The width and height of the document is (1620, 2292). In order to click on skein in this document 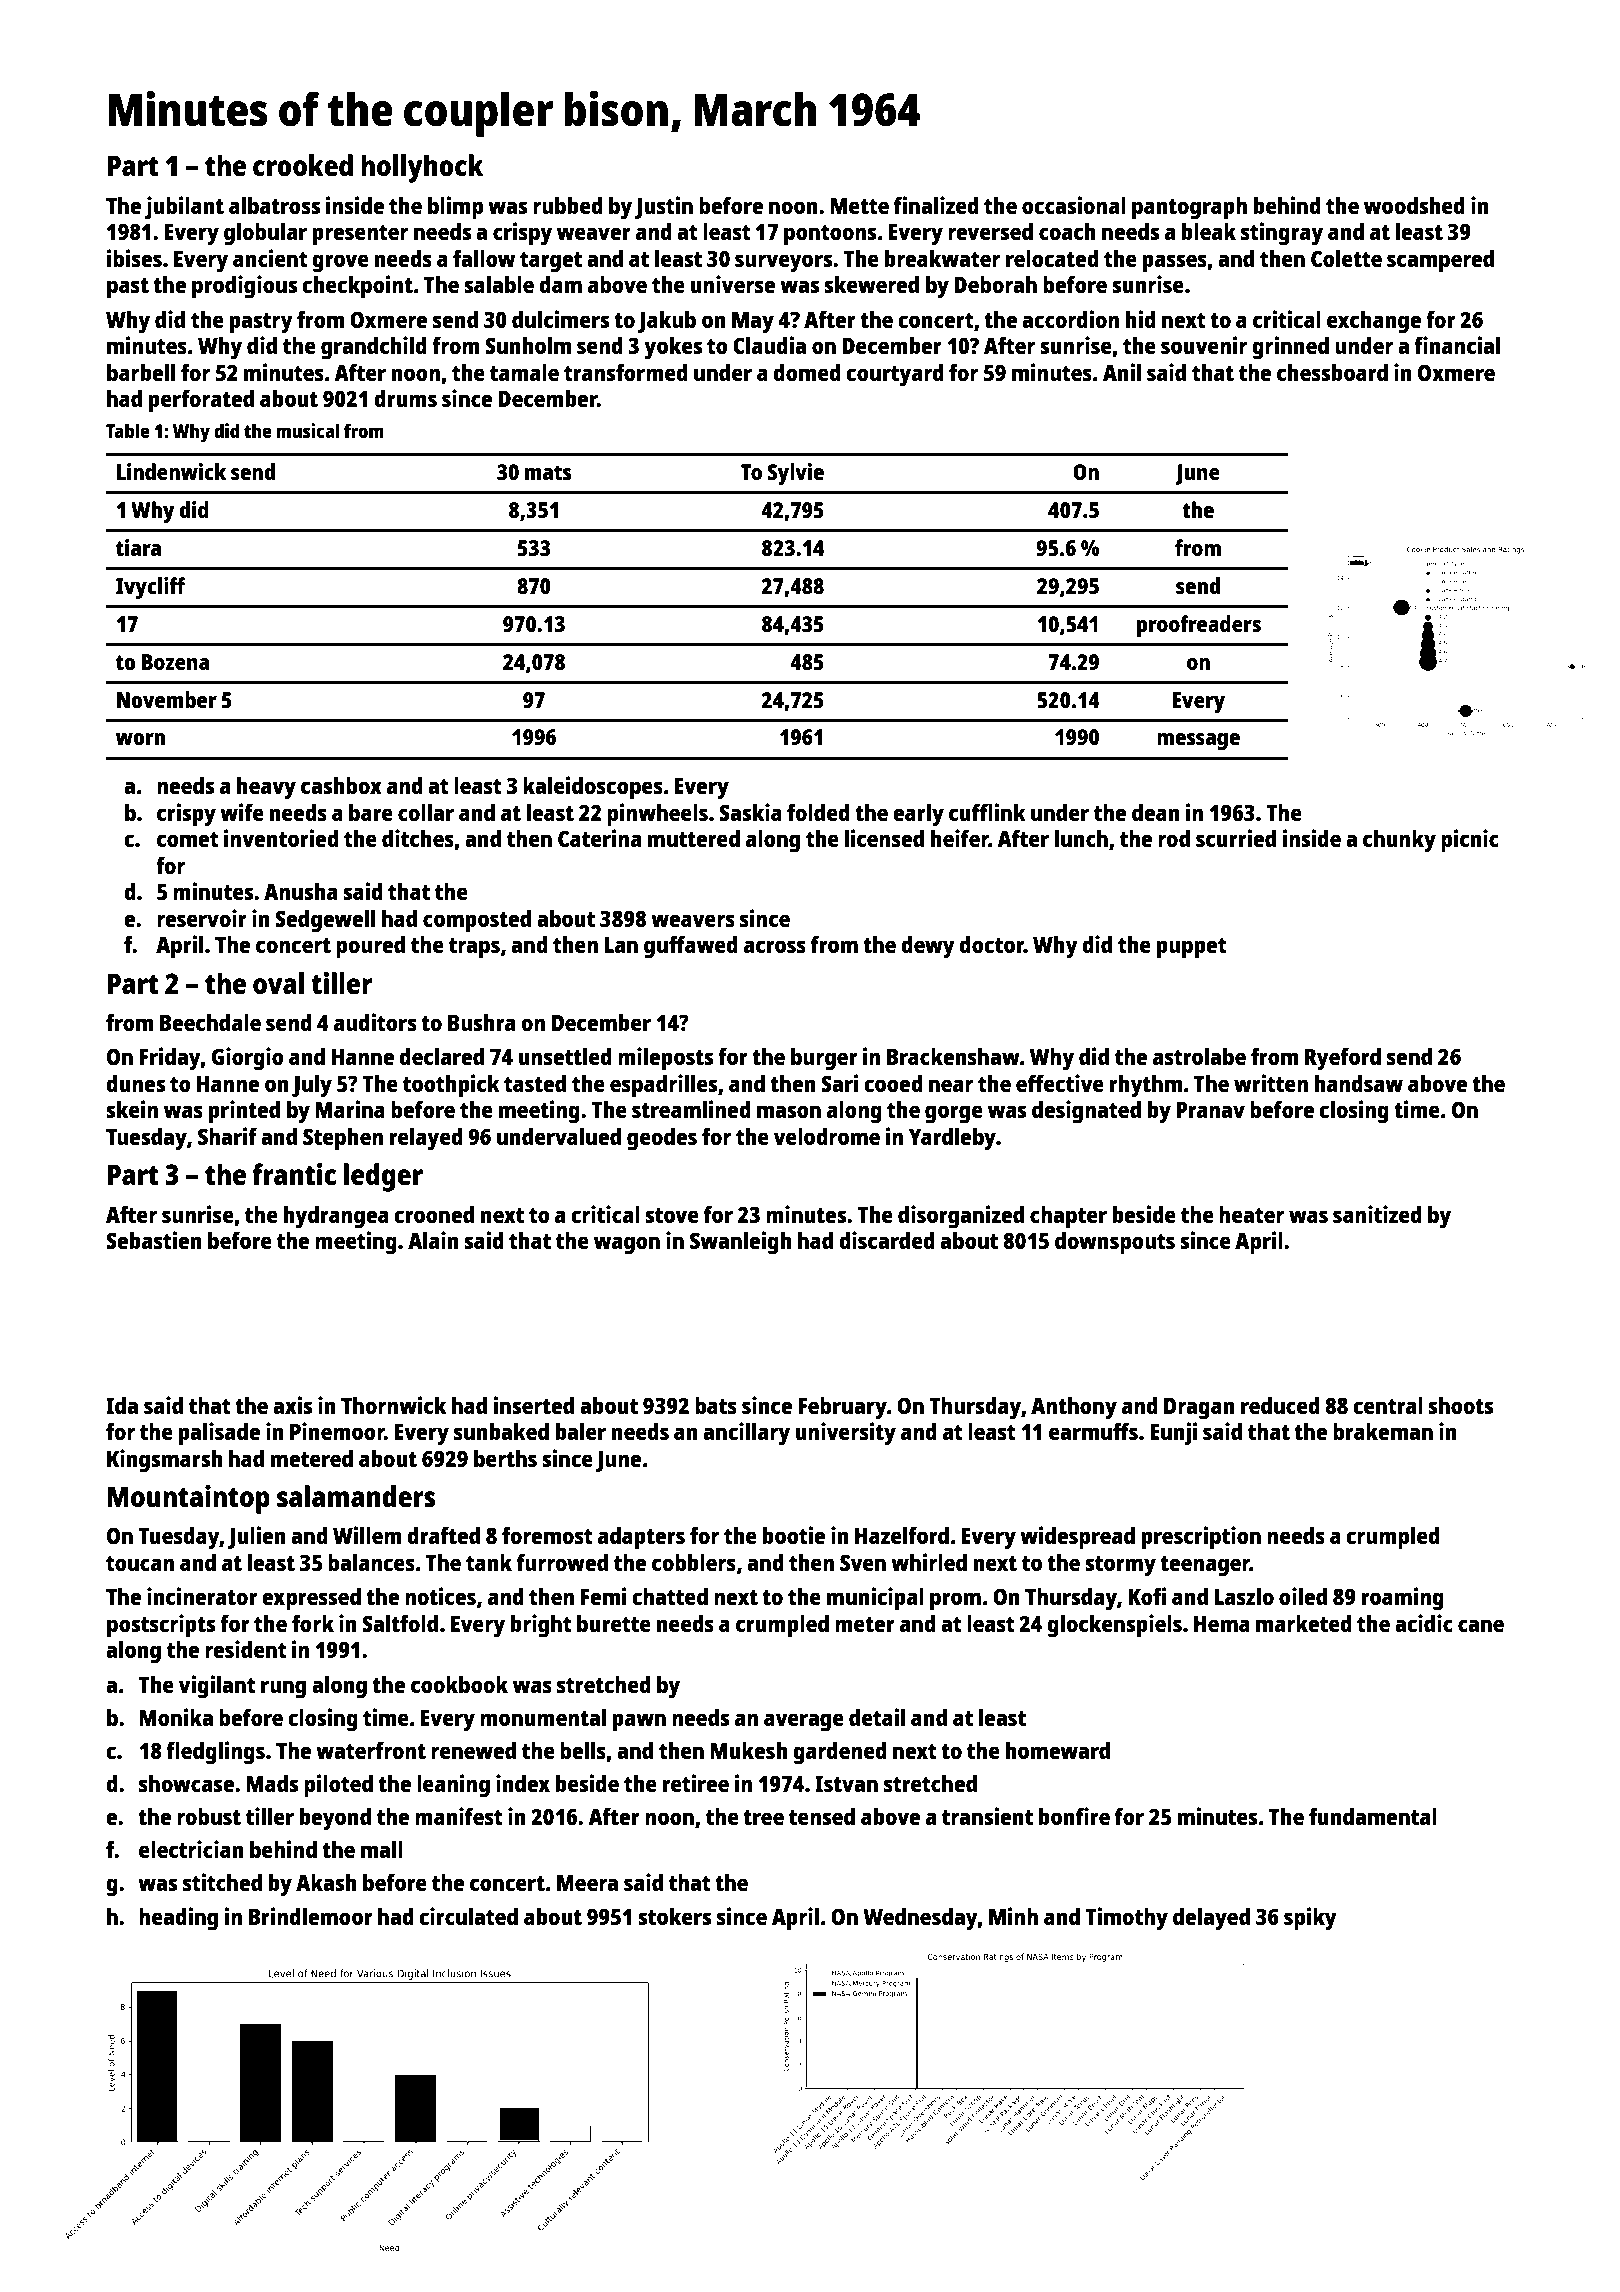, I will do `click(132, 1109)`.
